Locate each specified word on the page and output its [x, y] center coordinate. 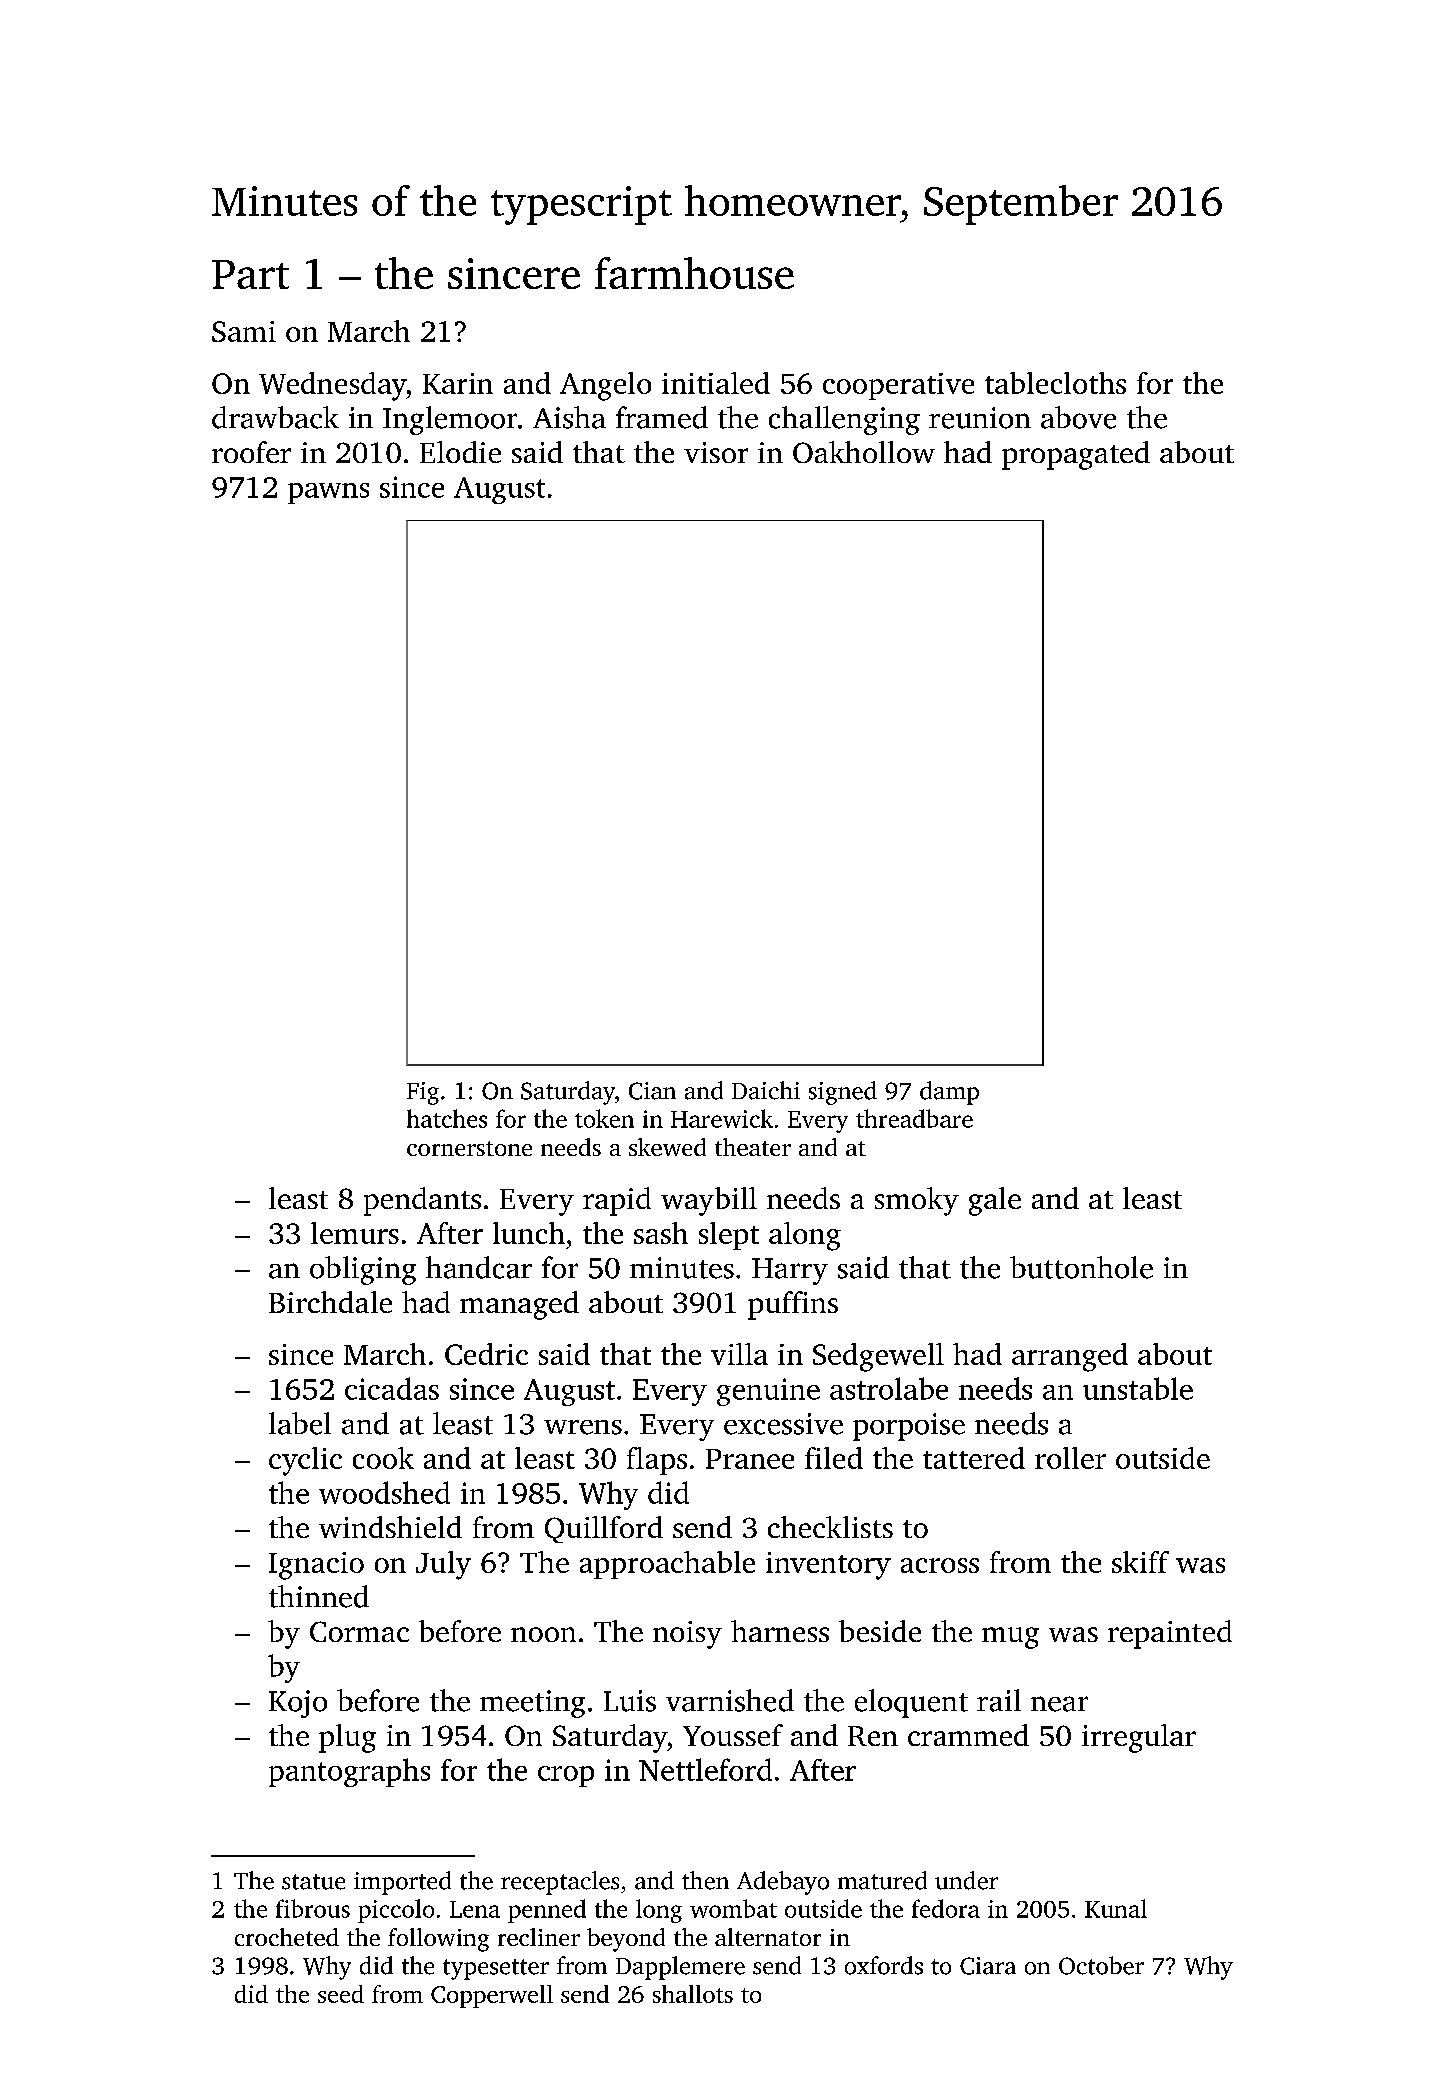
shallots [693, 1994]
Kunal [1116, 1908]
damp [949, 1093]
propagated [1076, 455]
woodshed [384, 1492]
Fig [423, 1093]
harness [780, 1631]
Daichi [766, 1090]
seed [341, 1994]
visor [716, 452]
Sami [244, 331]
